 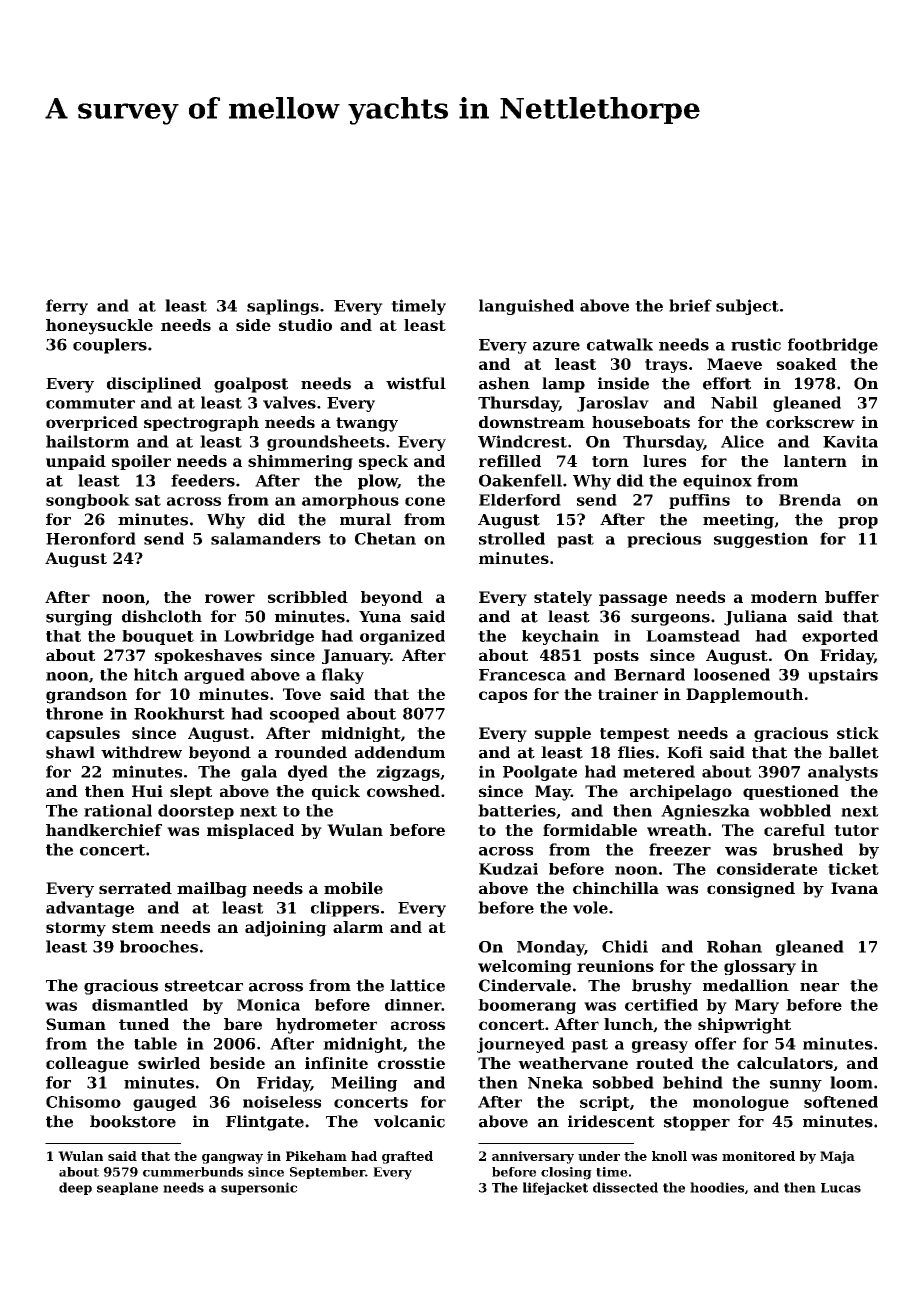 What do you see at coordinates (666, 366) in the document?
I see `trays` at bounding box center [666, 366].
